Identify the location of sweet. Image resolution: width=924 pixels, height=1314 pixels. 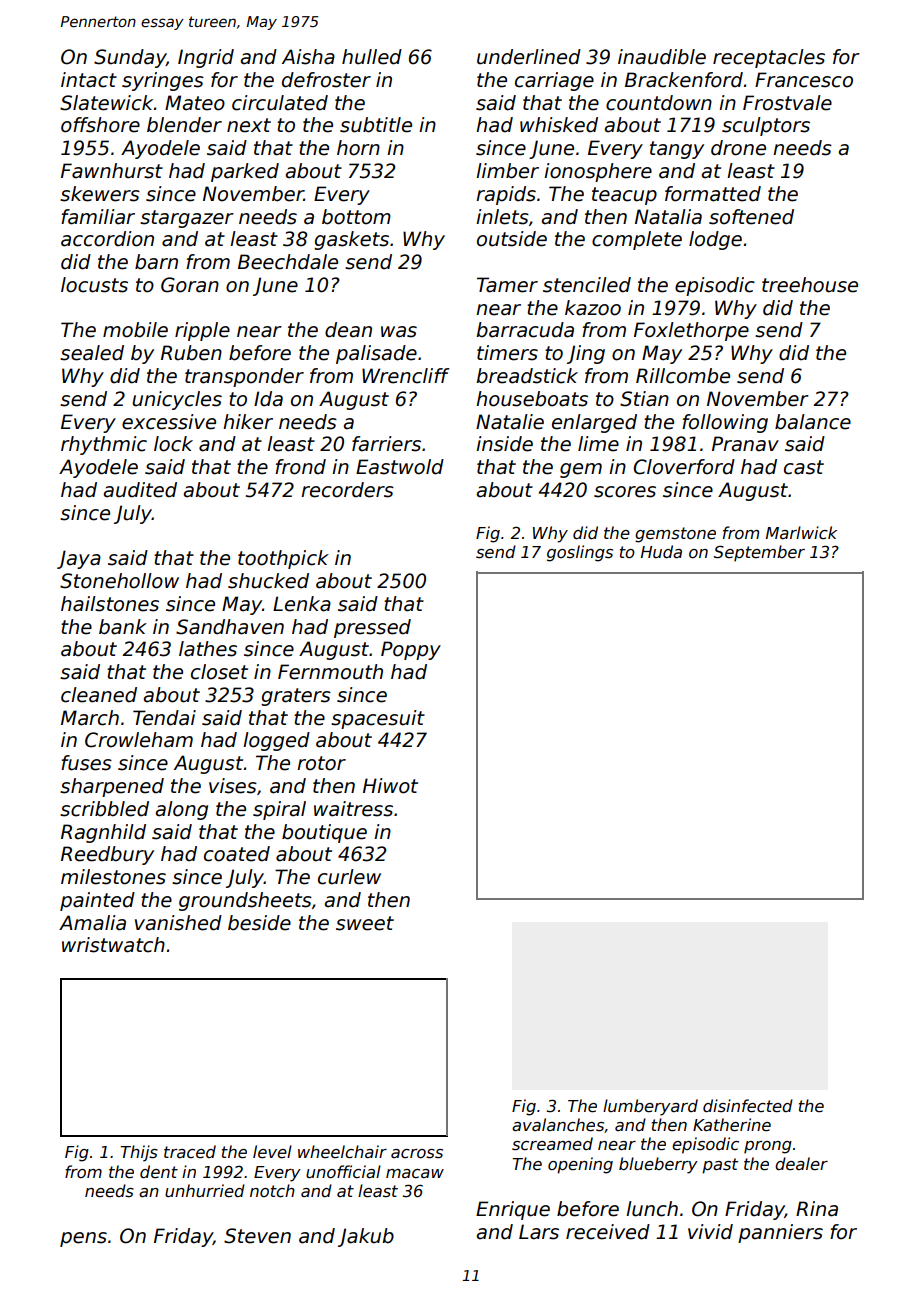
(365, 923).
